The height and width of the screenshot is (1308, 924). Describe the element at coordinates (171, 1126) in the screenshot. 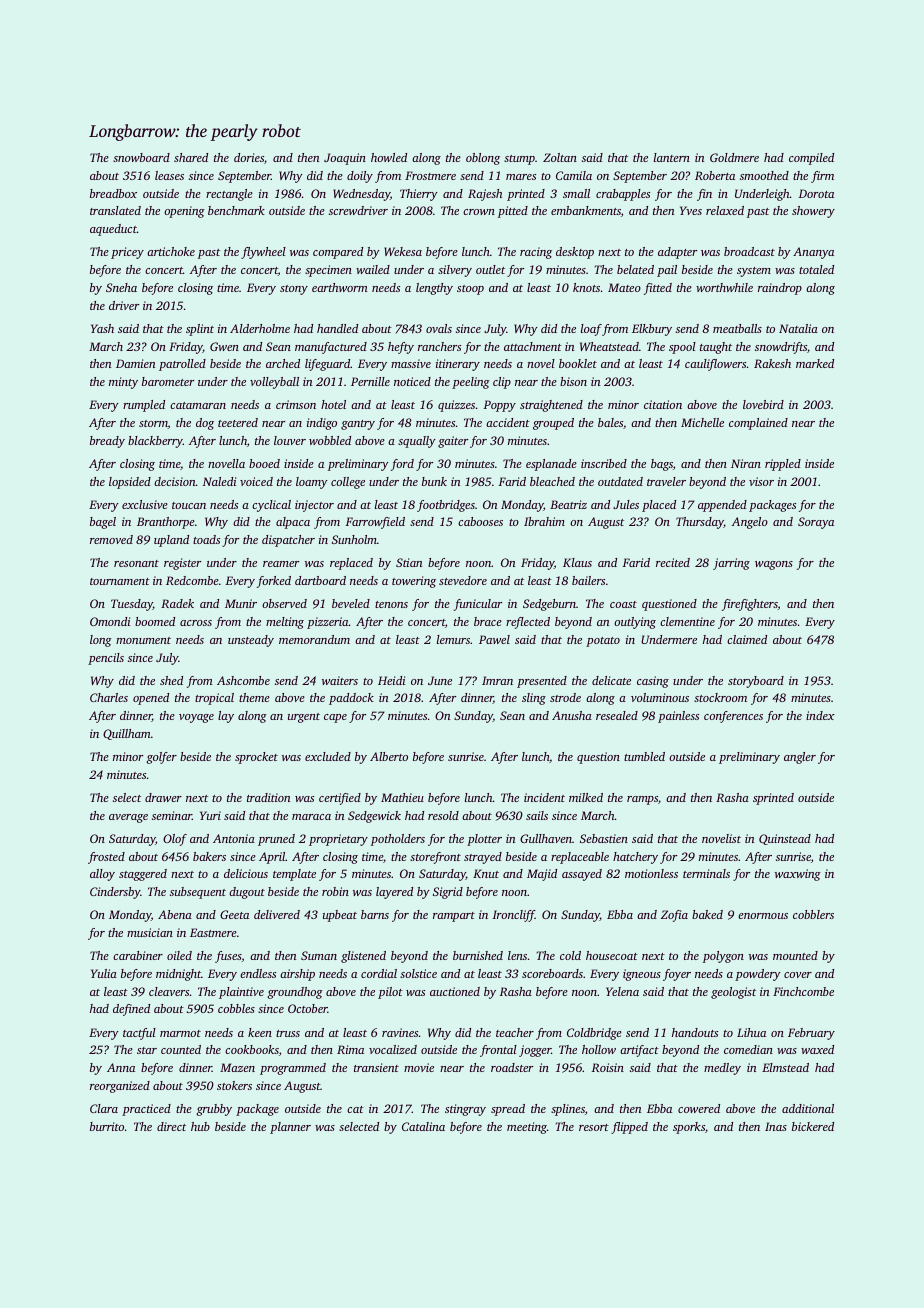

I see `direct` at that location.
